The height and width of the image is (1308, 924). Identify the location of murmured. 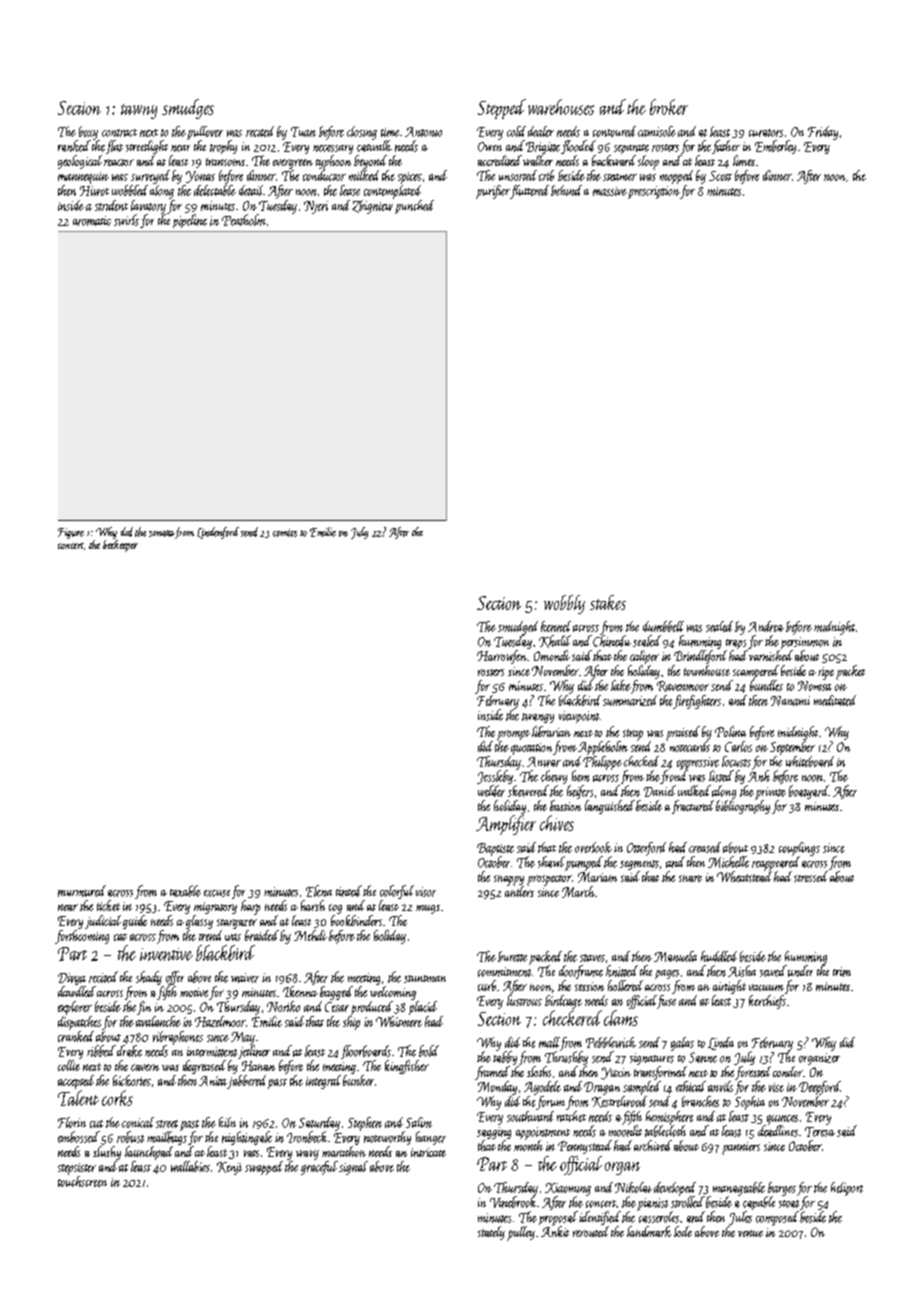
(82, 891).
